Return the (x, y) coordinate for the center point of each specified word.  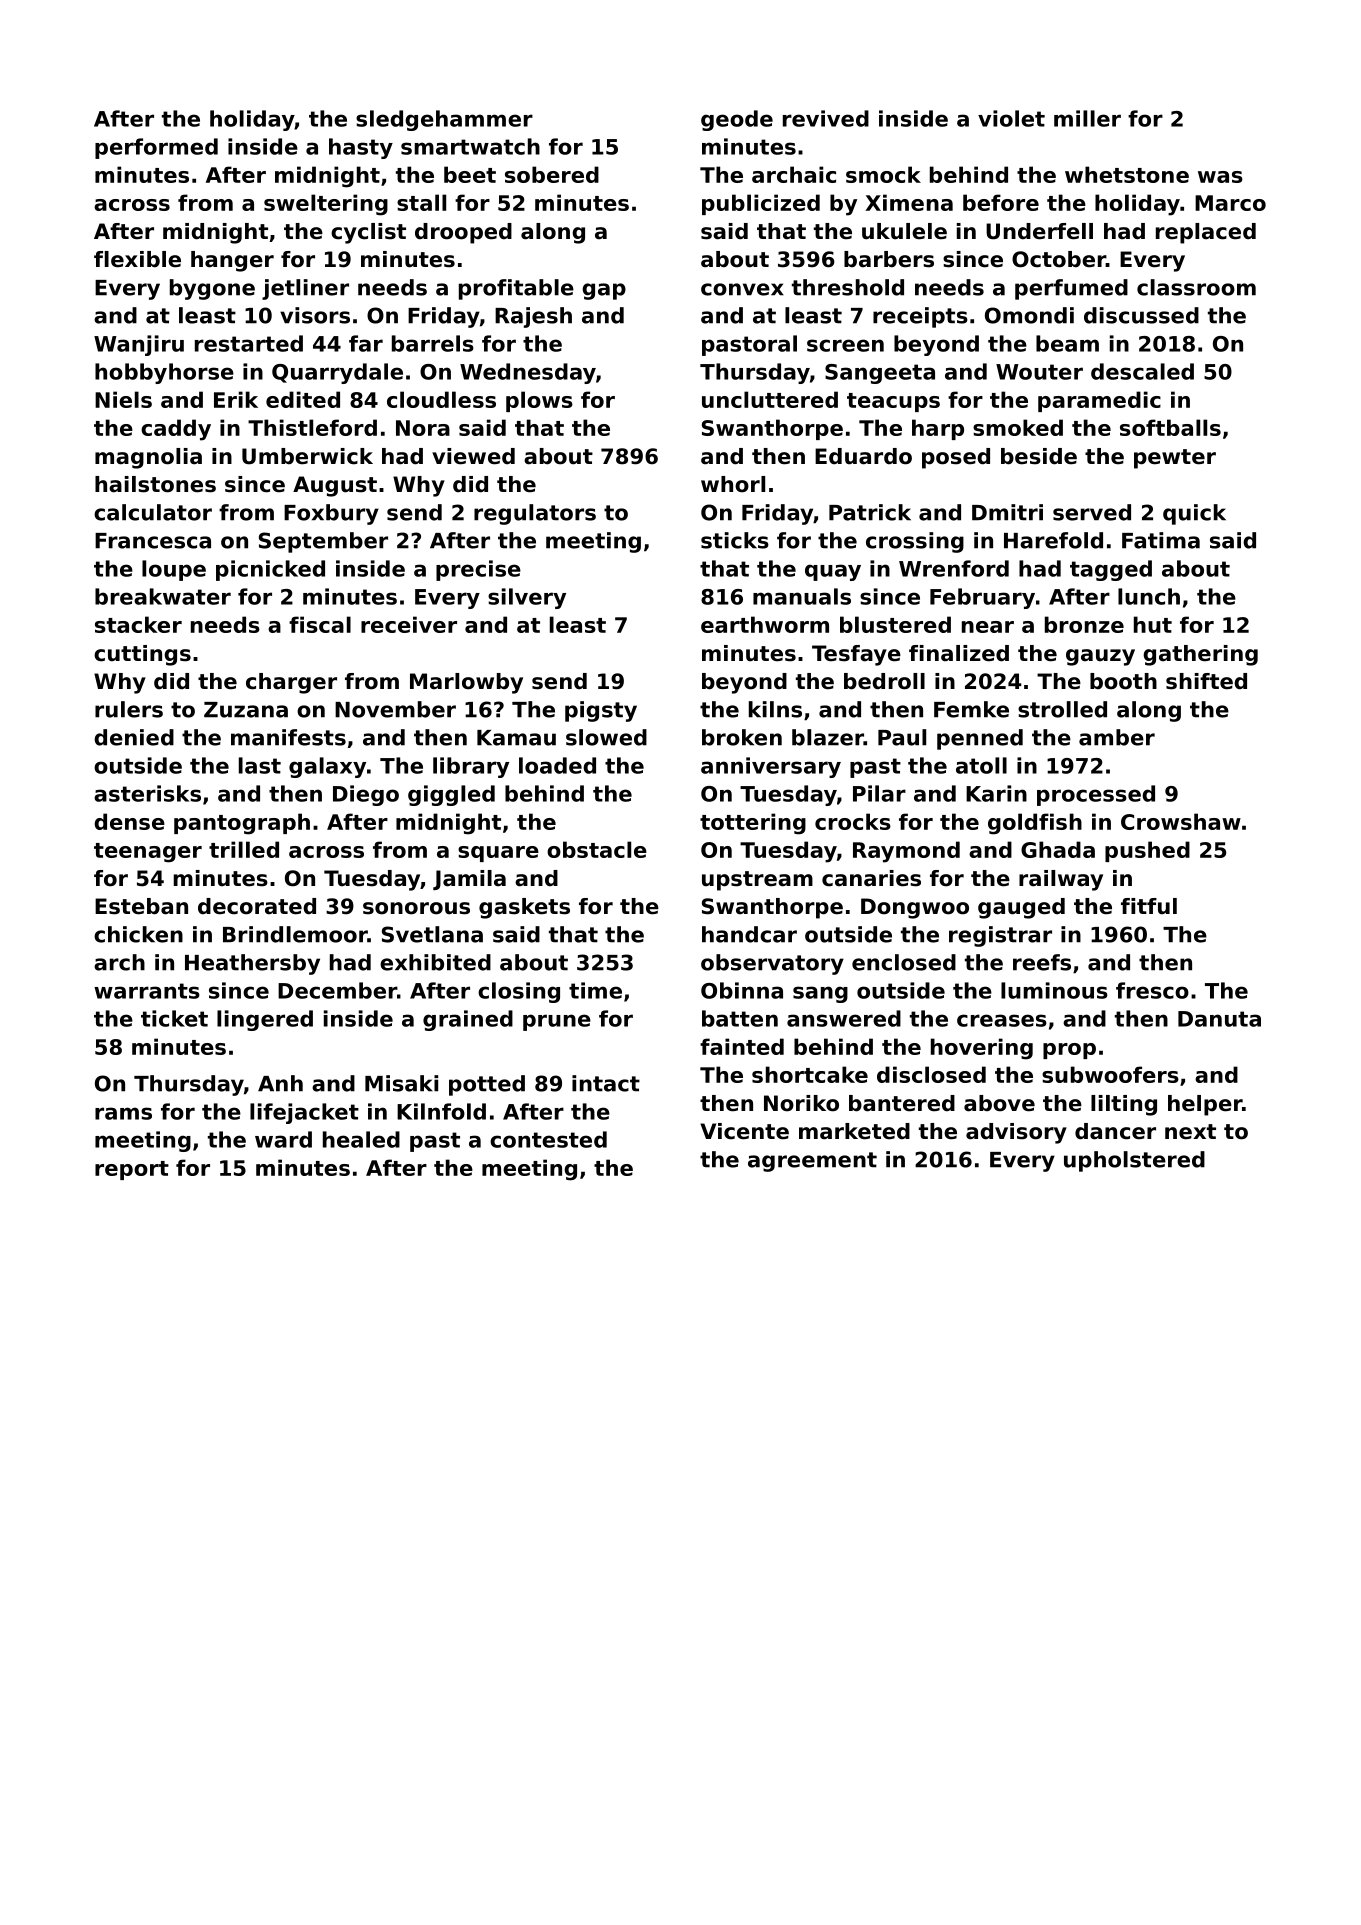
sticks (735, 540)
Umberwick (307, 456)
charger (291, 683)
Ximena (909, 202)
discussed (1141, 315)
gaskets (524, 908)
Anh (280, 1083)
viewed (473, 456)
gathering (1200, 655)
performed (156, 148)
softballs (1170, 427)
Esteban (141, 906)
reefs (1042, 962)
